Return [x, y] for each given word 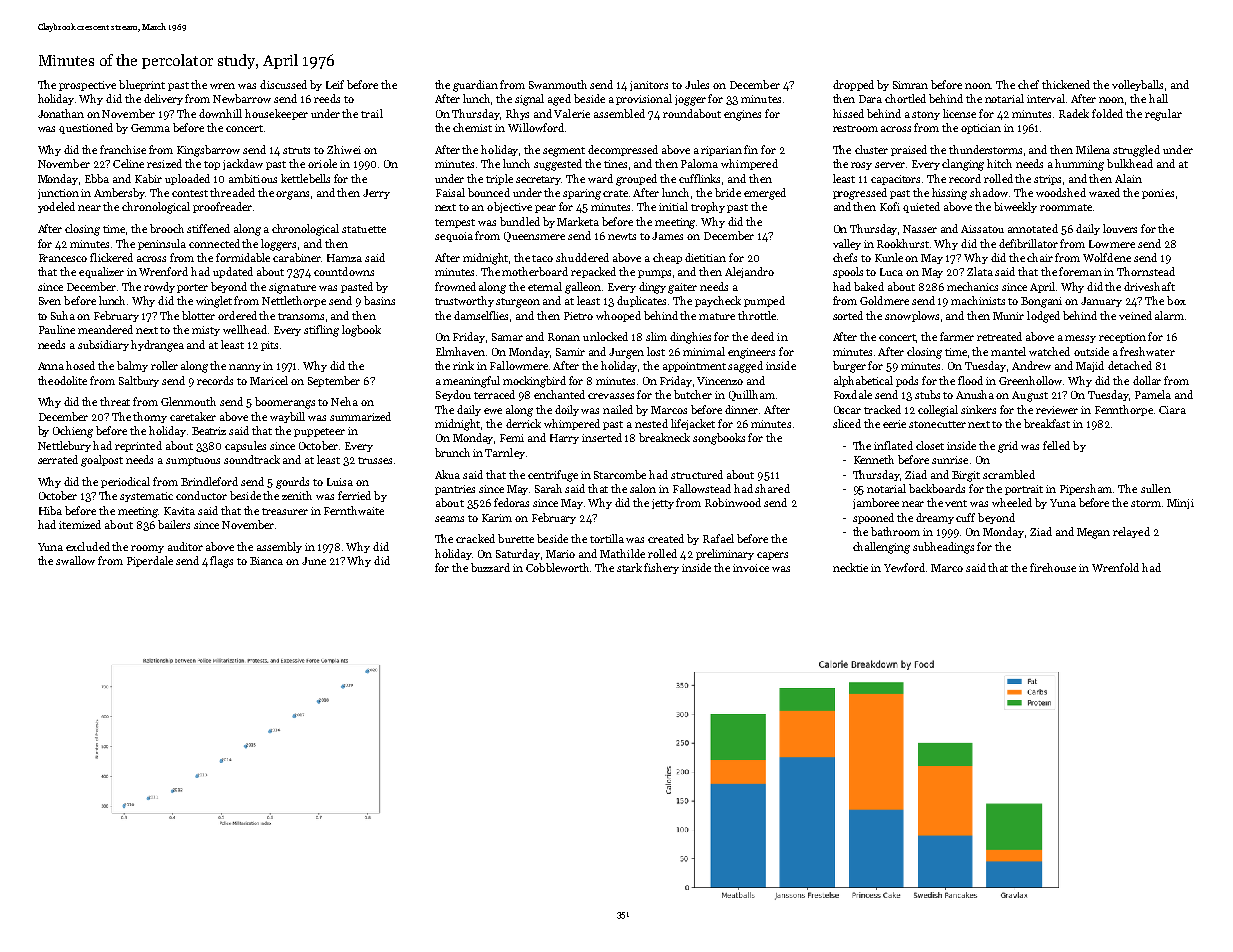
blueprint [142, 85]
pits [269, 346]
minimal [704, 351]
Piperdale [150, 561]
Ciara [1172, 410]
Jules [697, 84]
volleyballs [1137, 85]
